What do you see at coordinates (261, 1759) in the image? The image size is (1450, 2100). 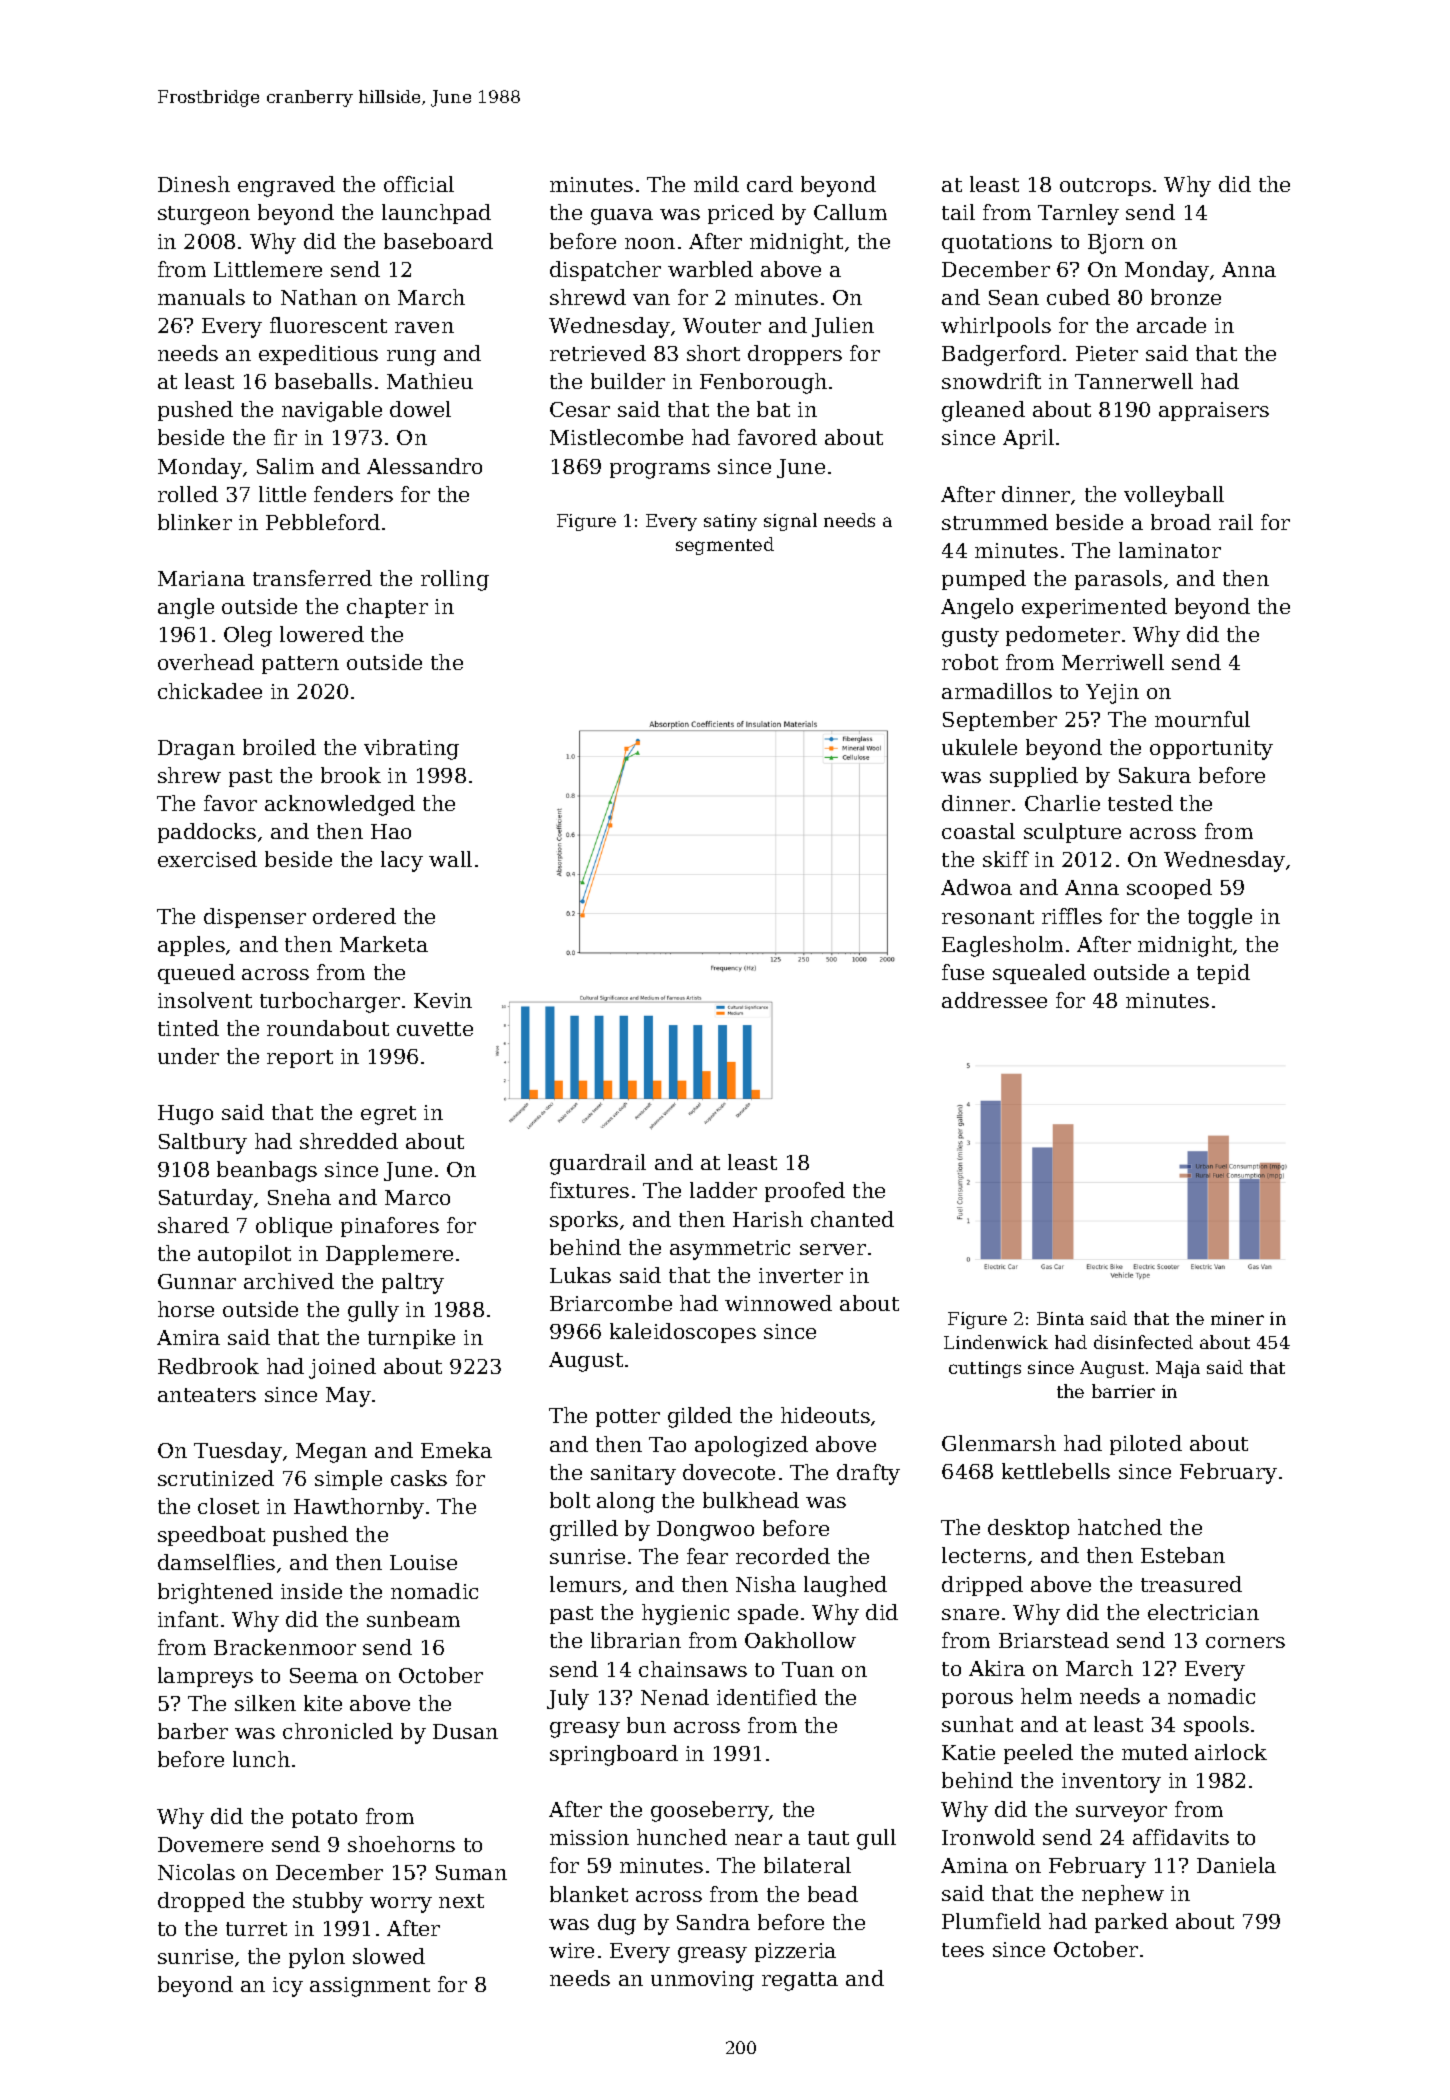 I see `lunch` at bounding box center [261, 1759].
